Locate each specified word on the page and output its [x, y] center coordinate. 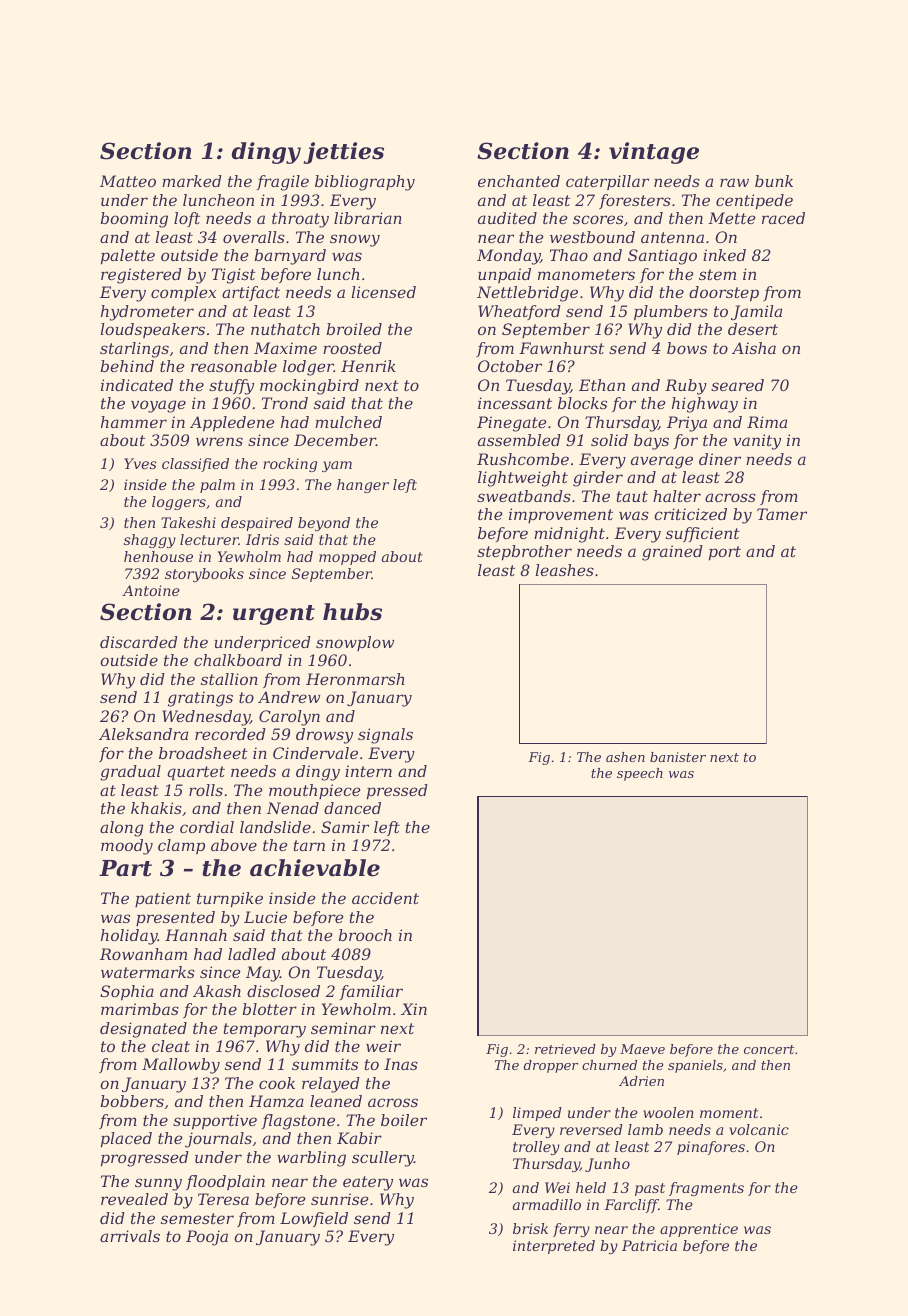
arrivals [130, 1236]
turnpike [230, 900]
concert [769, 1049]
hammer [134, 422]
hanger [363, 486]
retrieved [565, 1049]
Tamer [782, 514]
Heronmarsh [355, 679]
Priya [687, 424]
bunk [774, 181]
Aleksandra [143, 734]
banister [678, 757]
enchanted [519, 181]
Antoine [151, 590]
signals [385, 736]
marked [192, 181]
